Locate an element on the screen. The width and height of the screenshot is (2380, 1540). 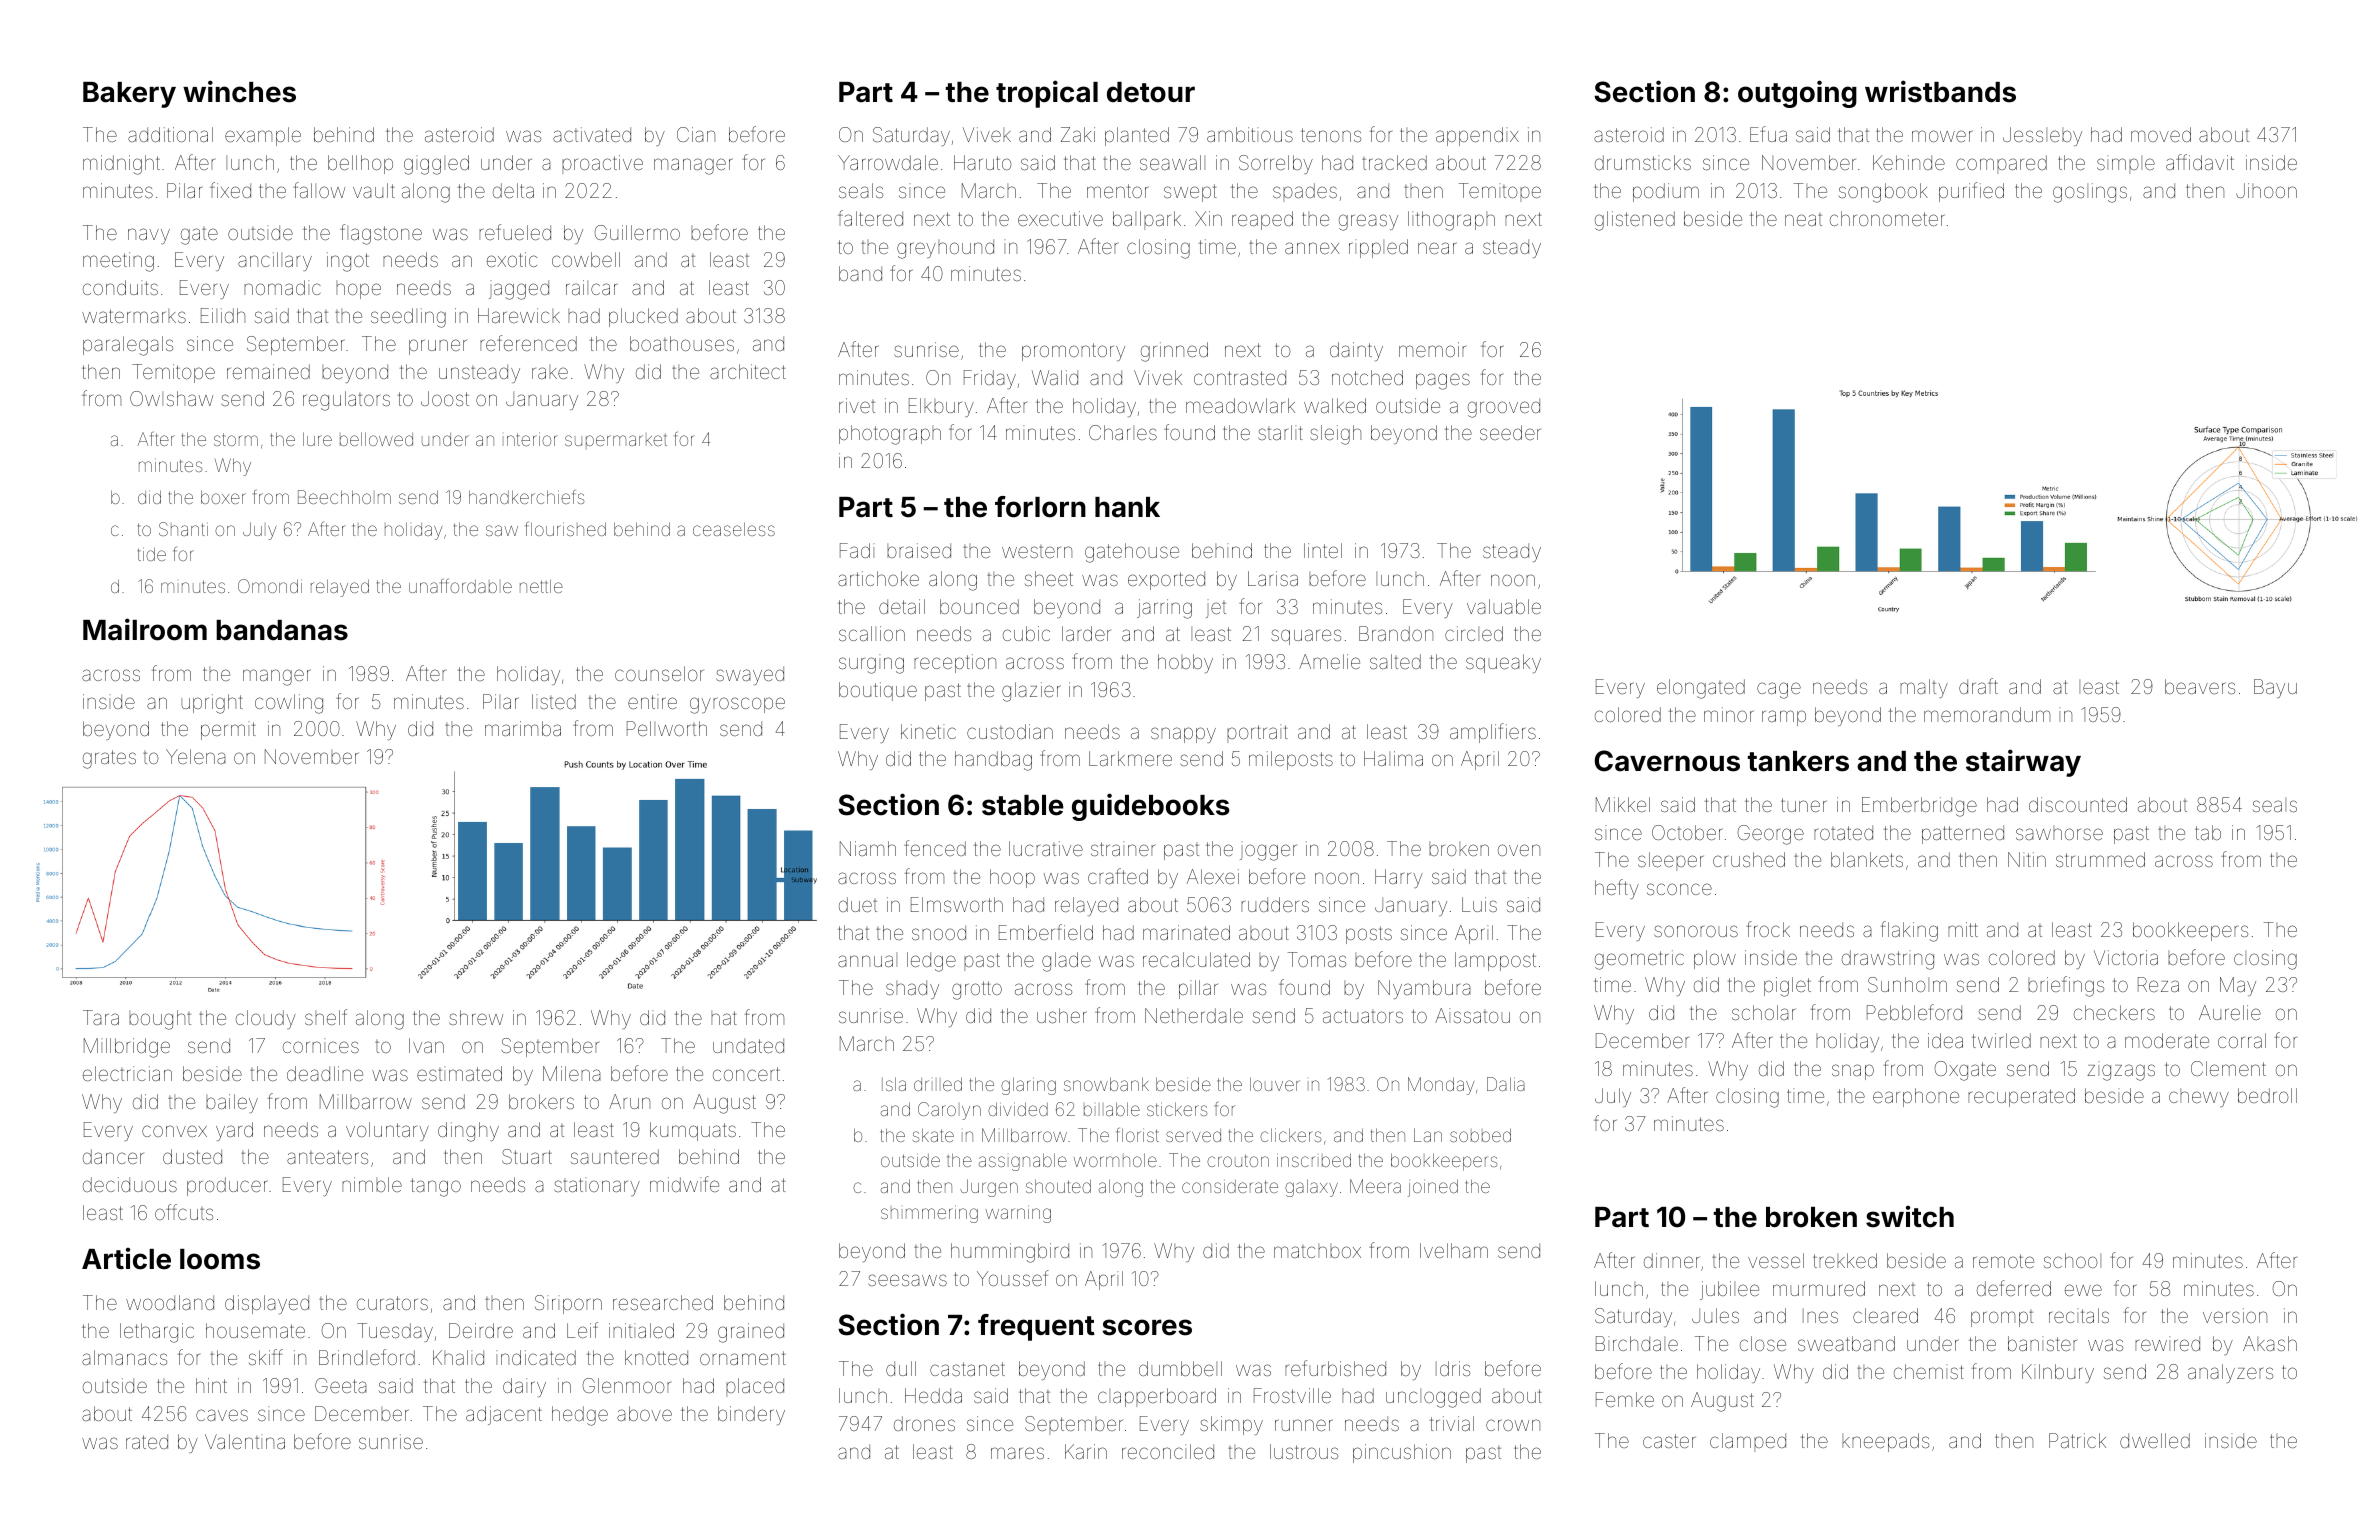
switch is located at coordinates (1910, 1216).
